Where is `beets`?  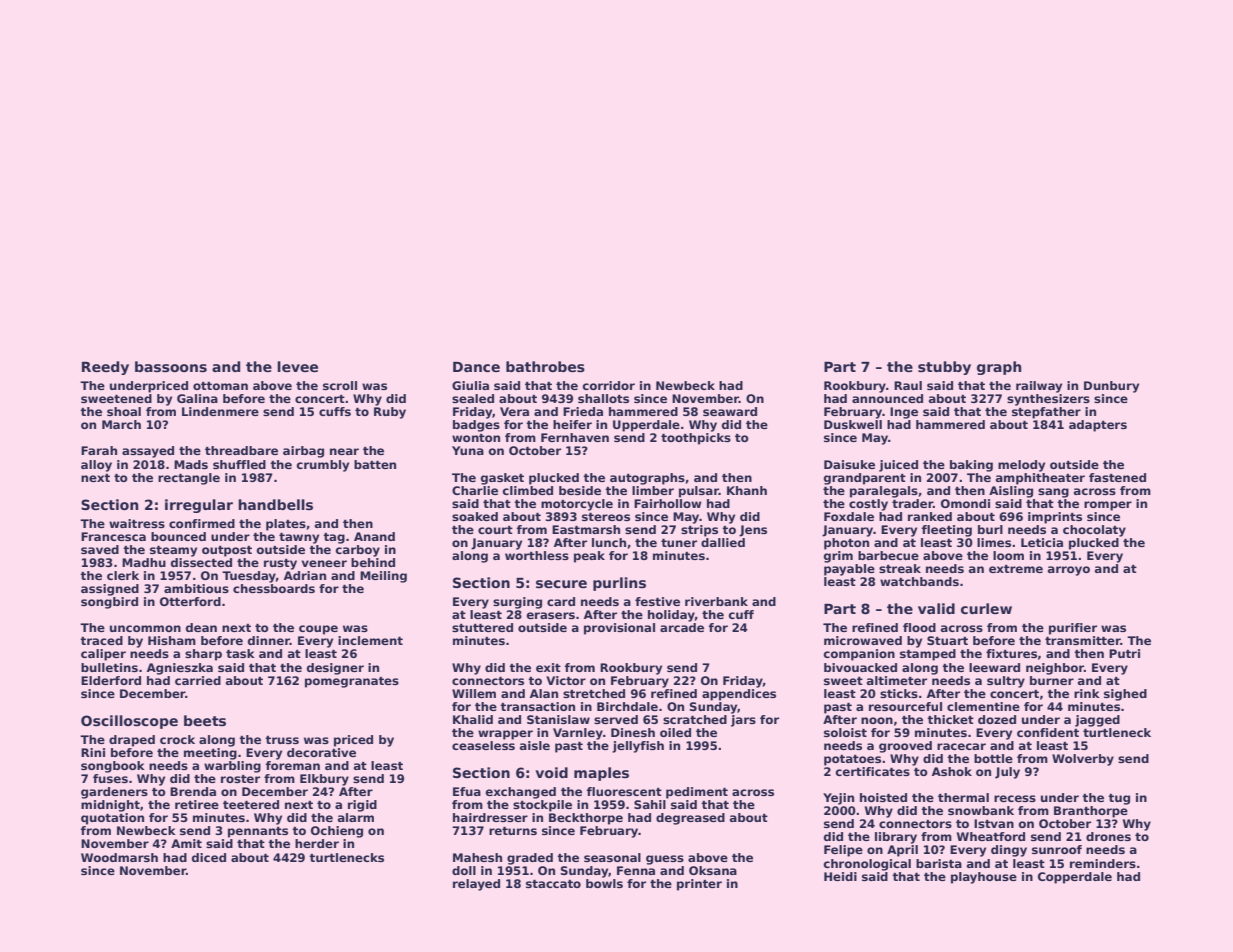 beets is located at coordinates (205, 720).
